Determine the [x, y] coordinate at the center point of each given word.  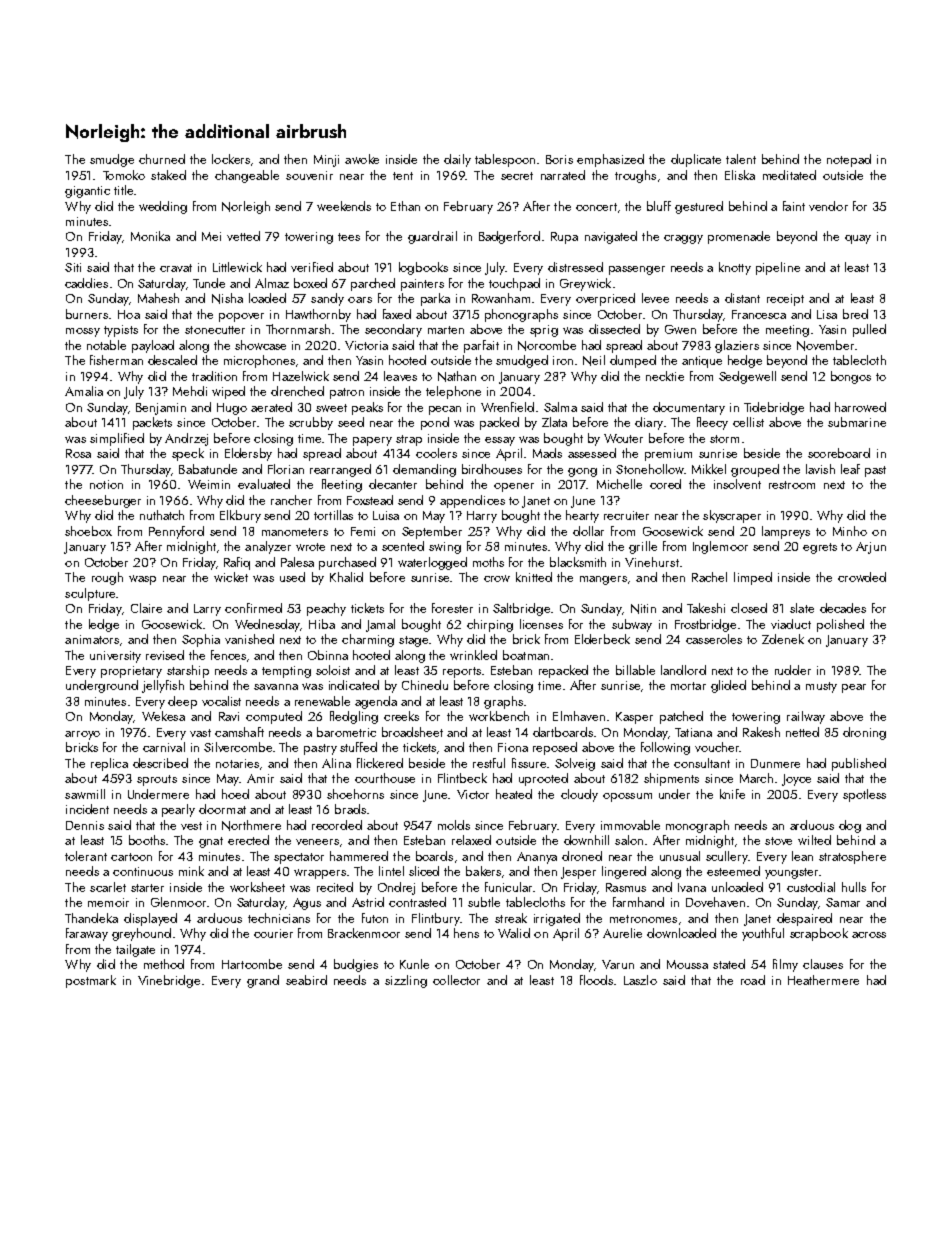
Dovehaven [715, 902]
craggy [683, 239]
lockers [231, 159]
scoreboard [839, 453]
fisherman [116, 360]
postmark [91, 981]
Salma [560, 407]
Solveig [575, 764]
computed [274, 717]
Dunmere [775, 763]
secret [517, 176]
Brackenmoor [364, 933]
